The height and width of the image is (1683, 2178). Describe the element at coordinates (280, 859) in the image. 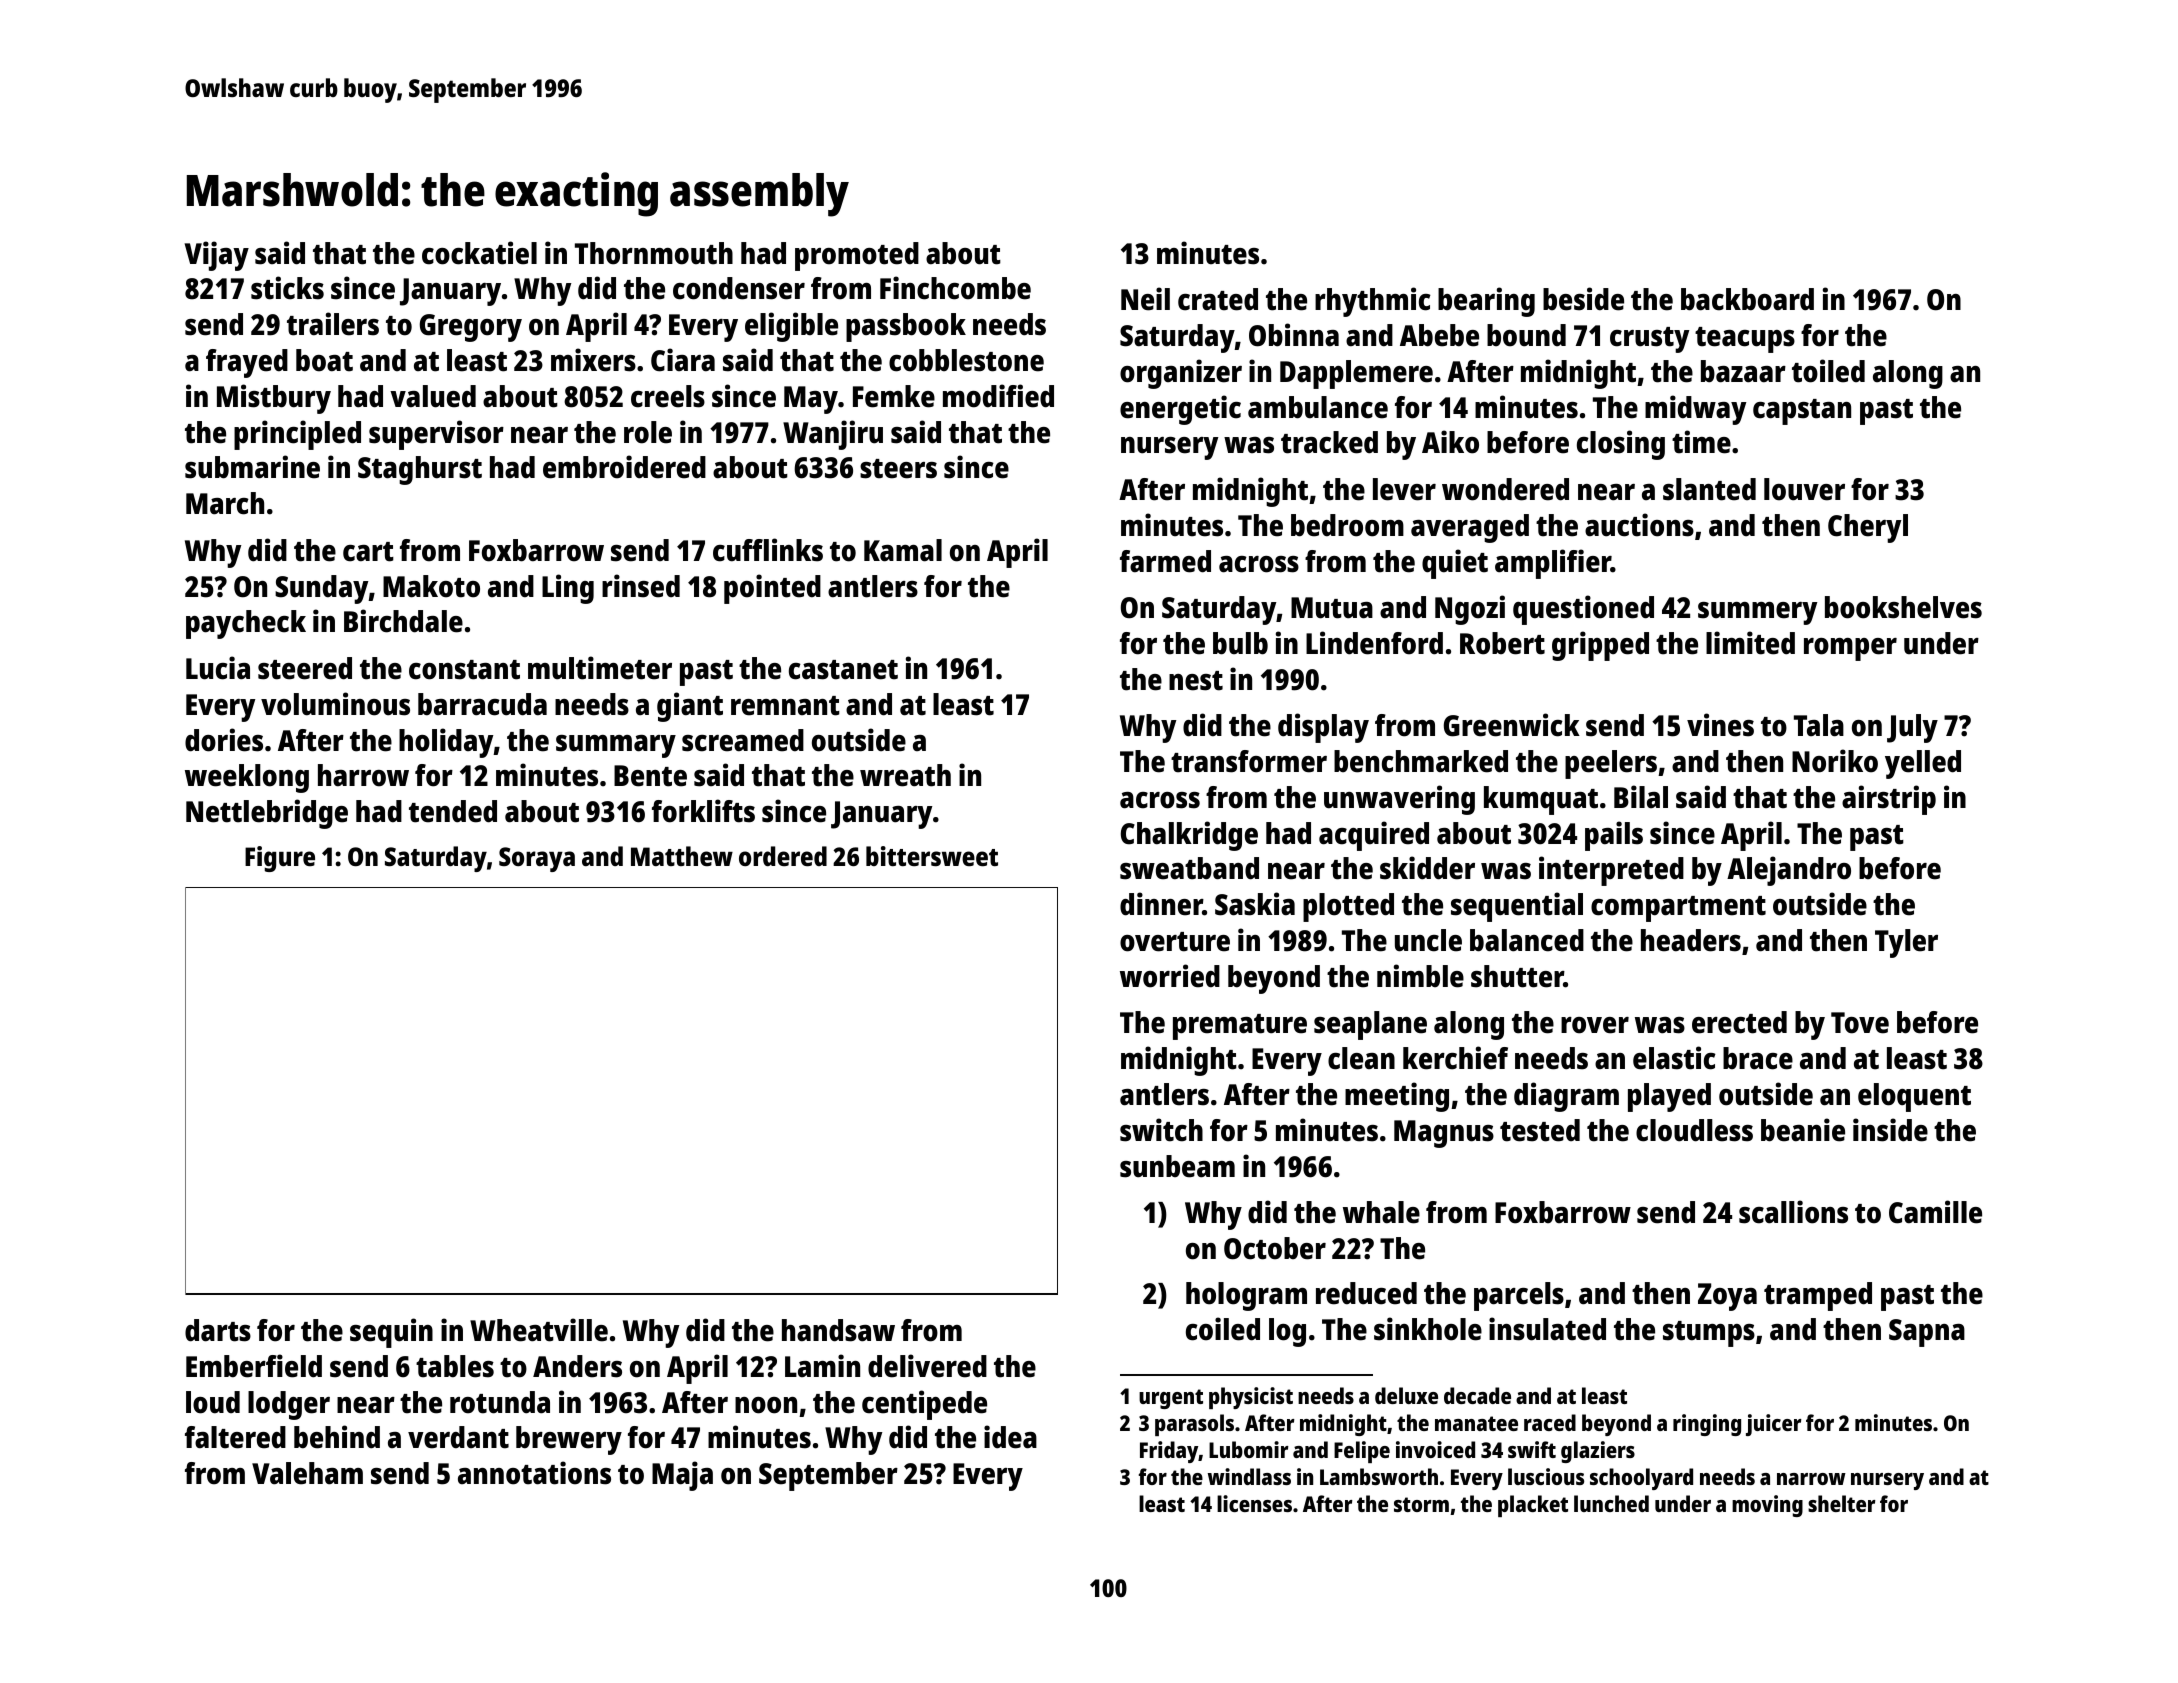

I see `Figure` at that location.
